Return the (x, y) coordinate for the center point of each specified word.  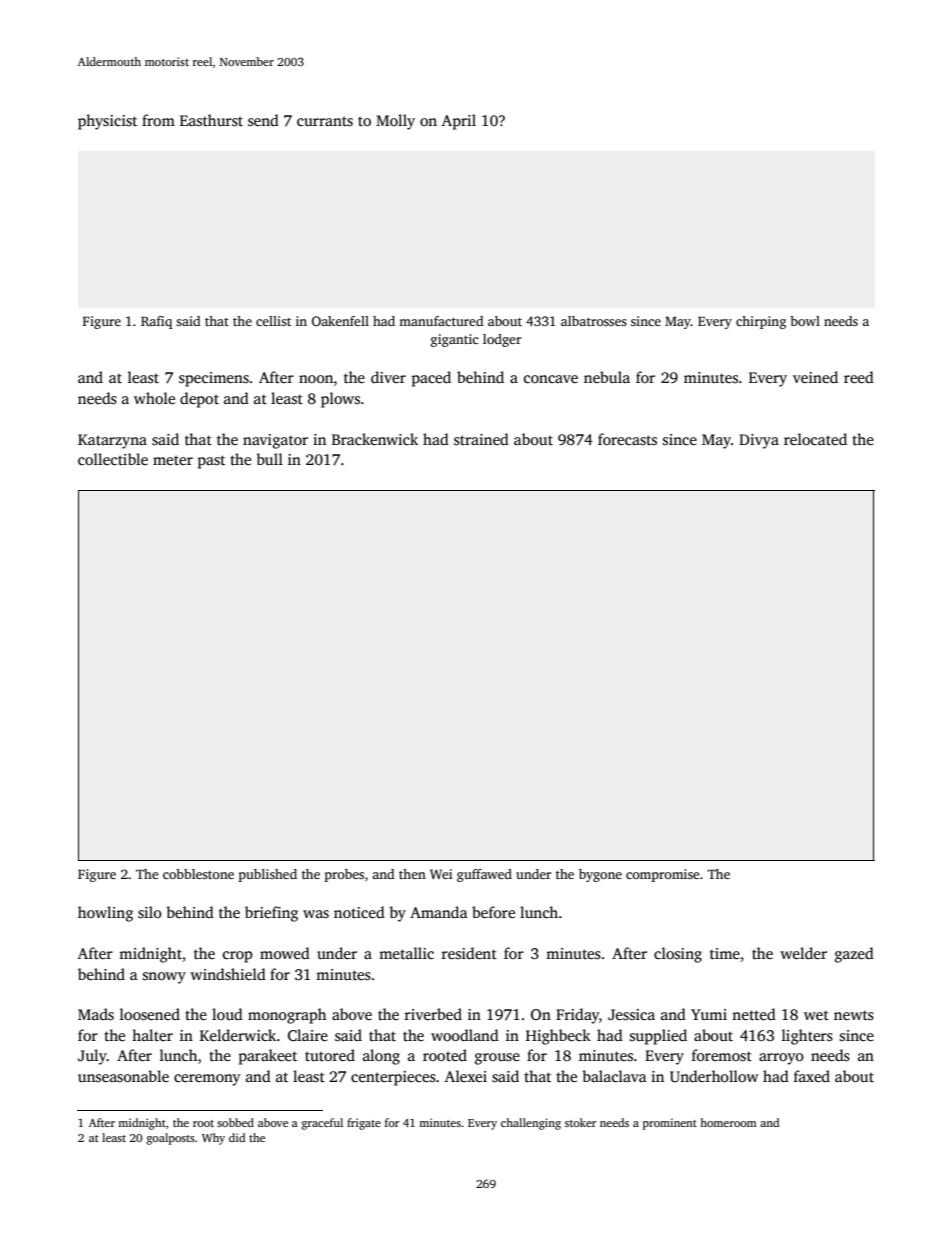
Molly (395, 122)
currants (325, 121)
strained (481, 439)
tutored (330, 1055)
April (459, 122)
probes (344, 875)
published (268, 875)
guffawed (484, 875)
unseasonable (123, 1076)
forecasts (627, 439)
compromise (663, 875)
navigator (275, 441)
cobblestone (198, 874)
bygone (600, 875)
